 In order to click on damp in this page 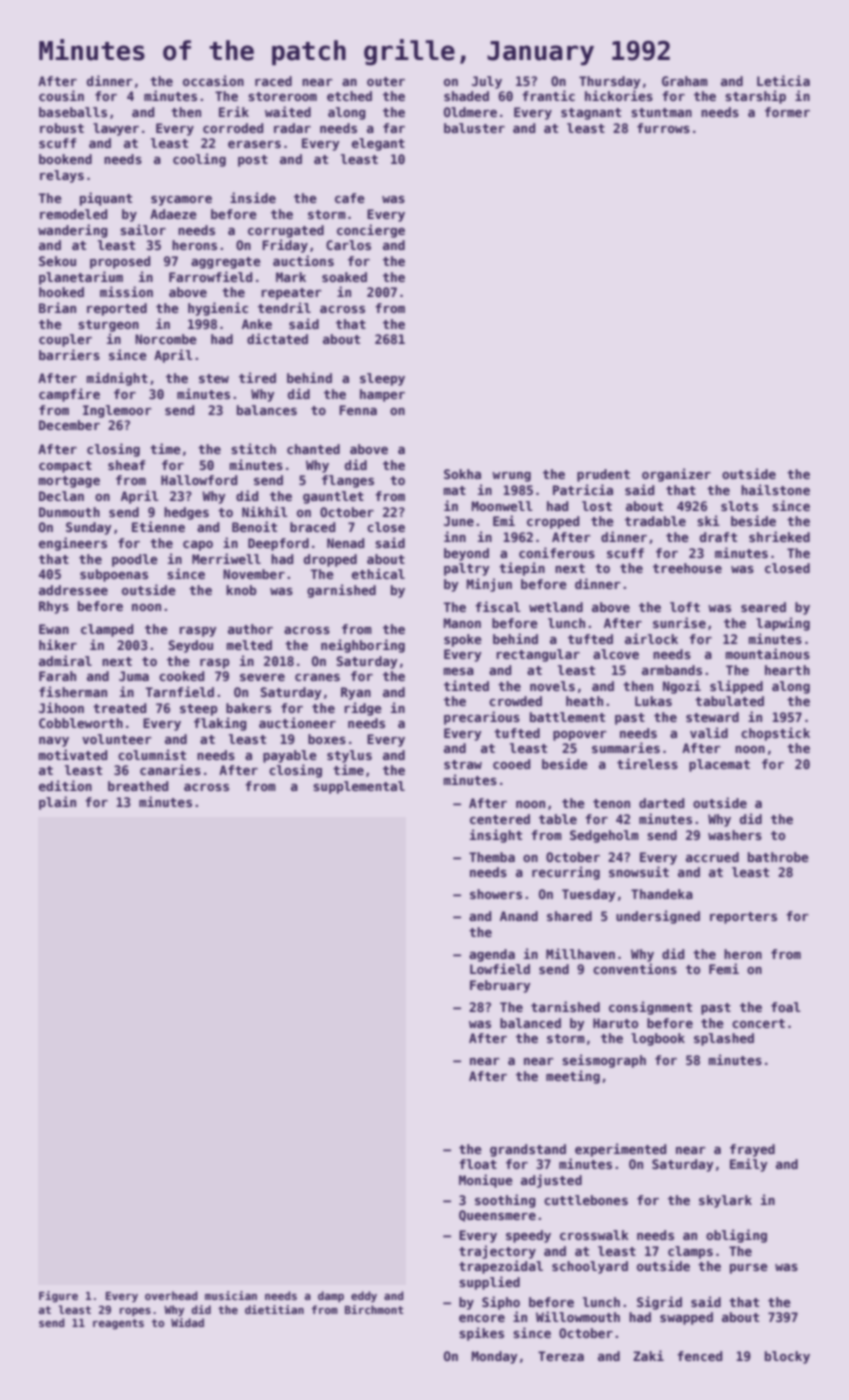, I will do `click(331, 1297)`.
